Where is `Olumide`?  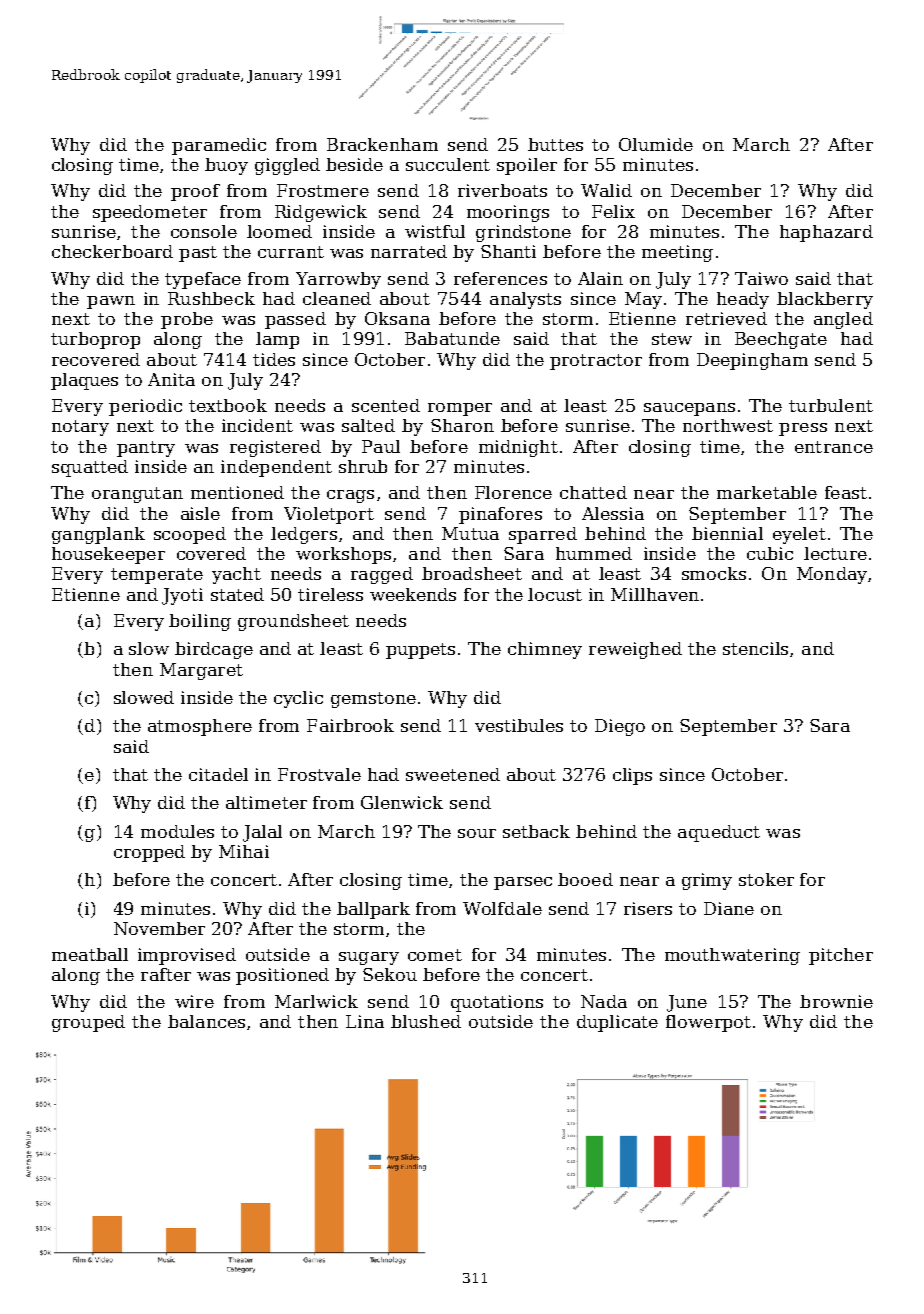
Olumide is located at coordinates (656, 144).
